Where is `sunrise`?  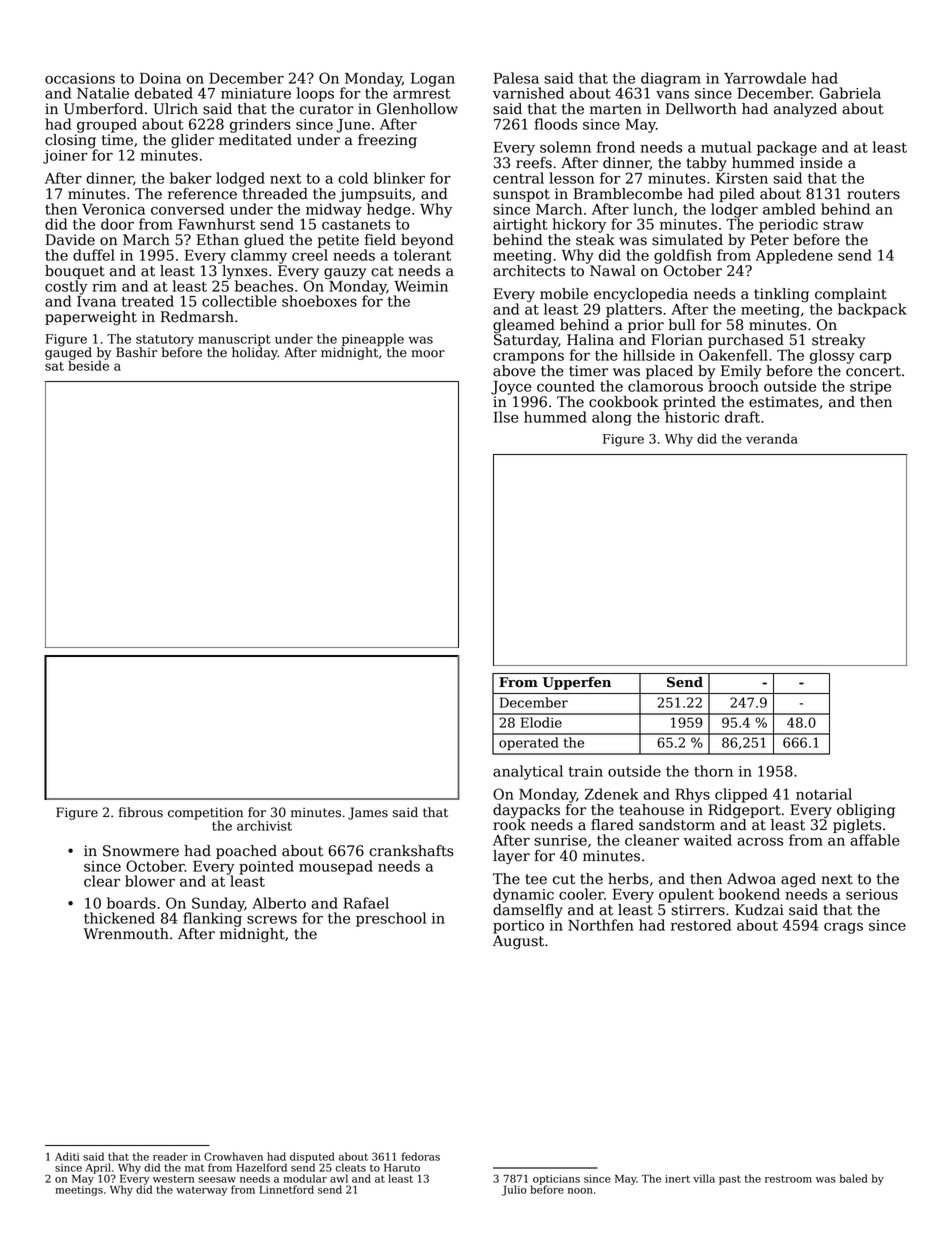
sunrise is located at coordinates (560, 840).
